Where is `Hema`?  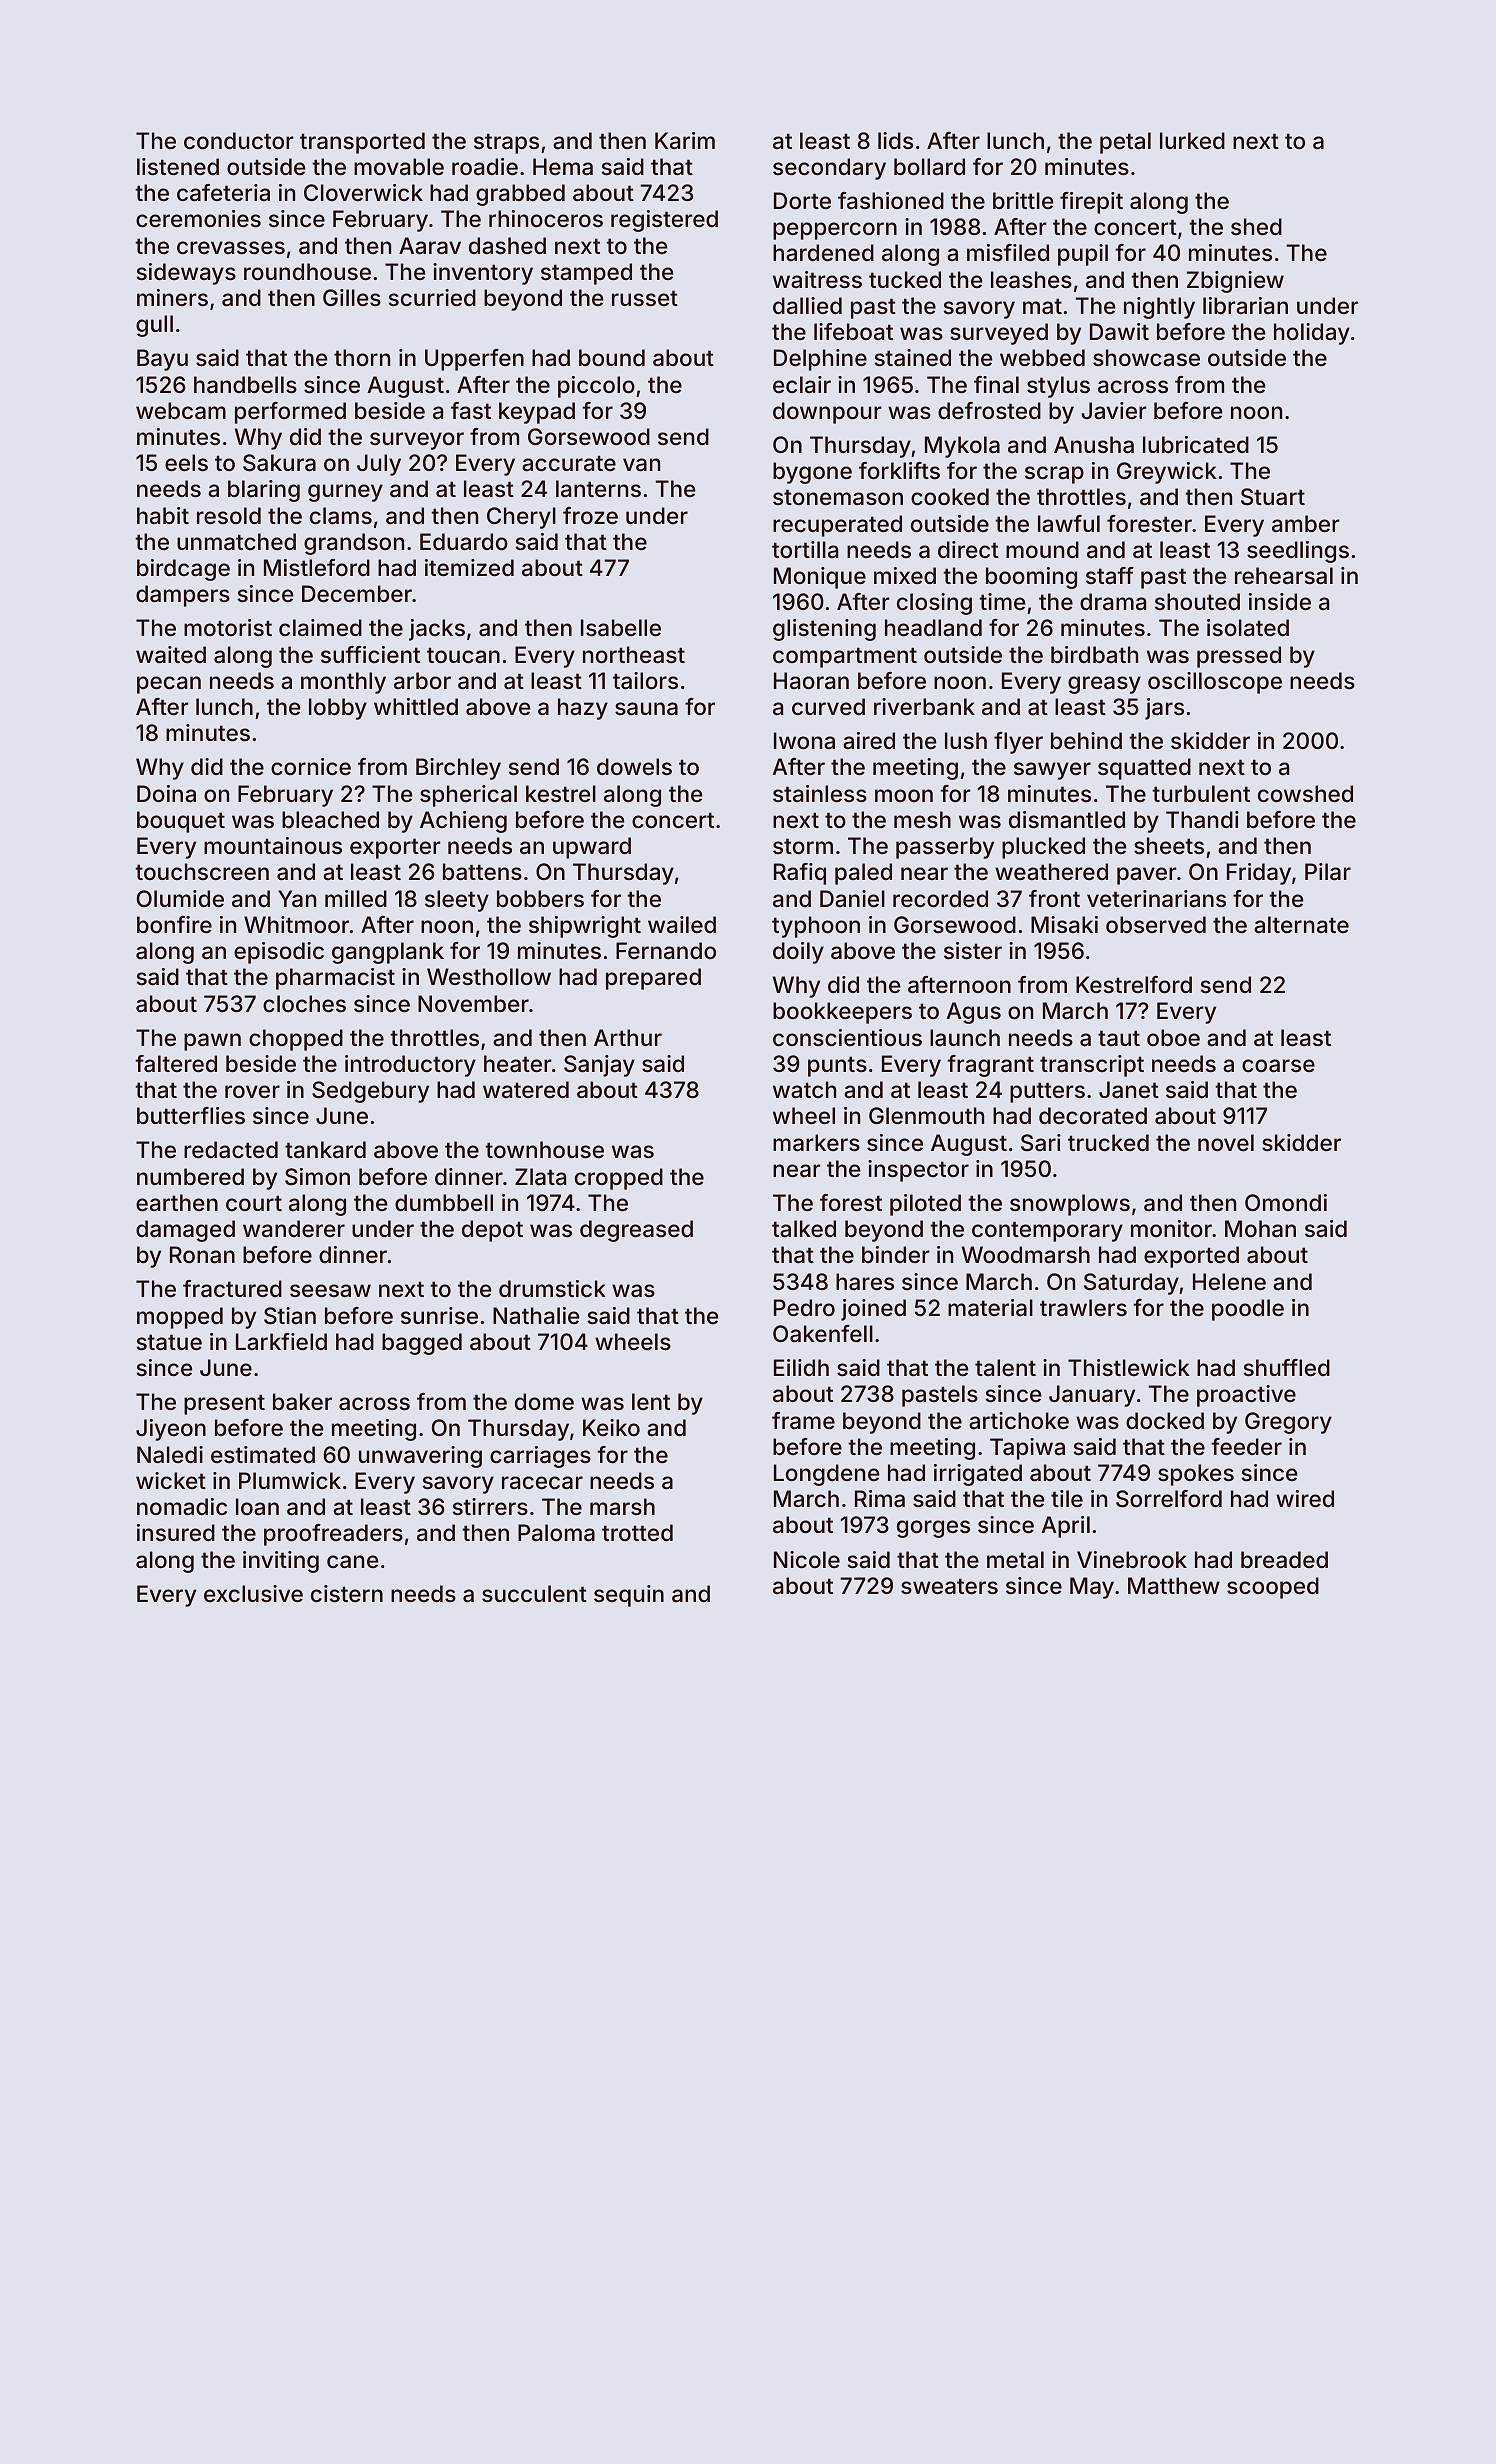
Hema is located at coordinates (563, 167).
